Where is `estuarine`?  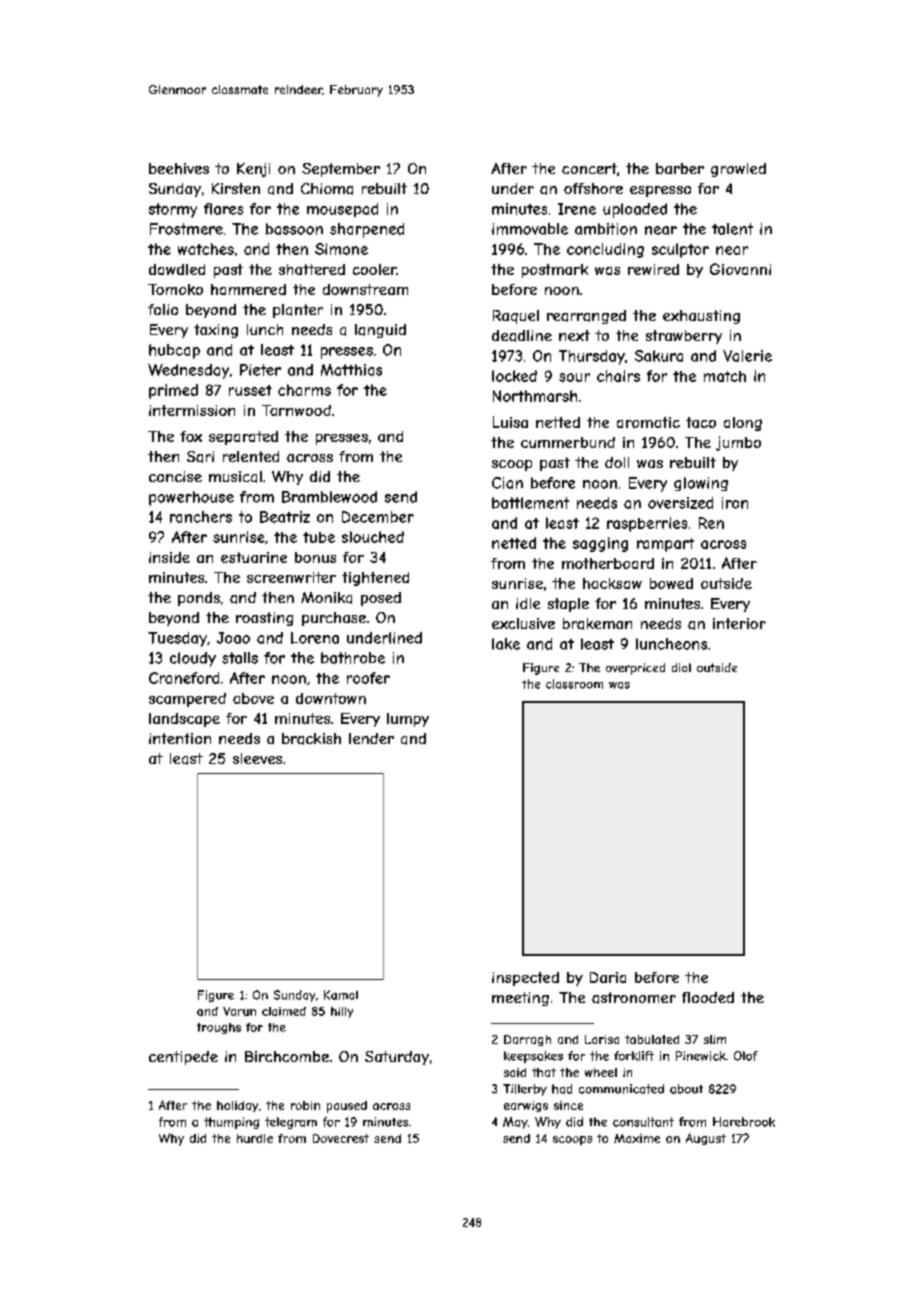 estuarine is located at coordinates (254, 557).
